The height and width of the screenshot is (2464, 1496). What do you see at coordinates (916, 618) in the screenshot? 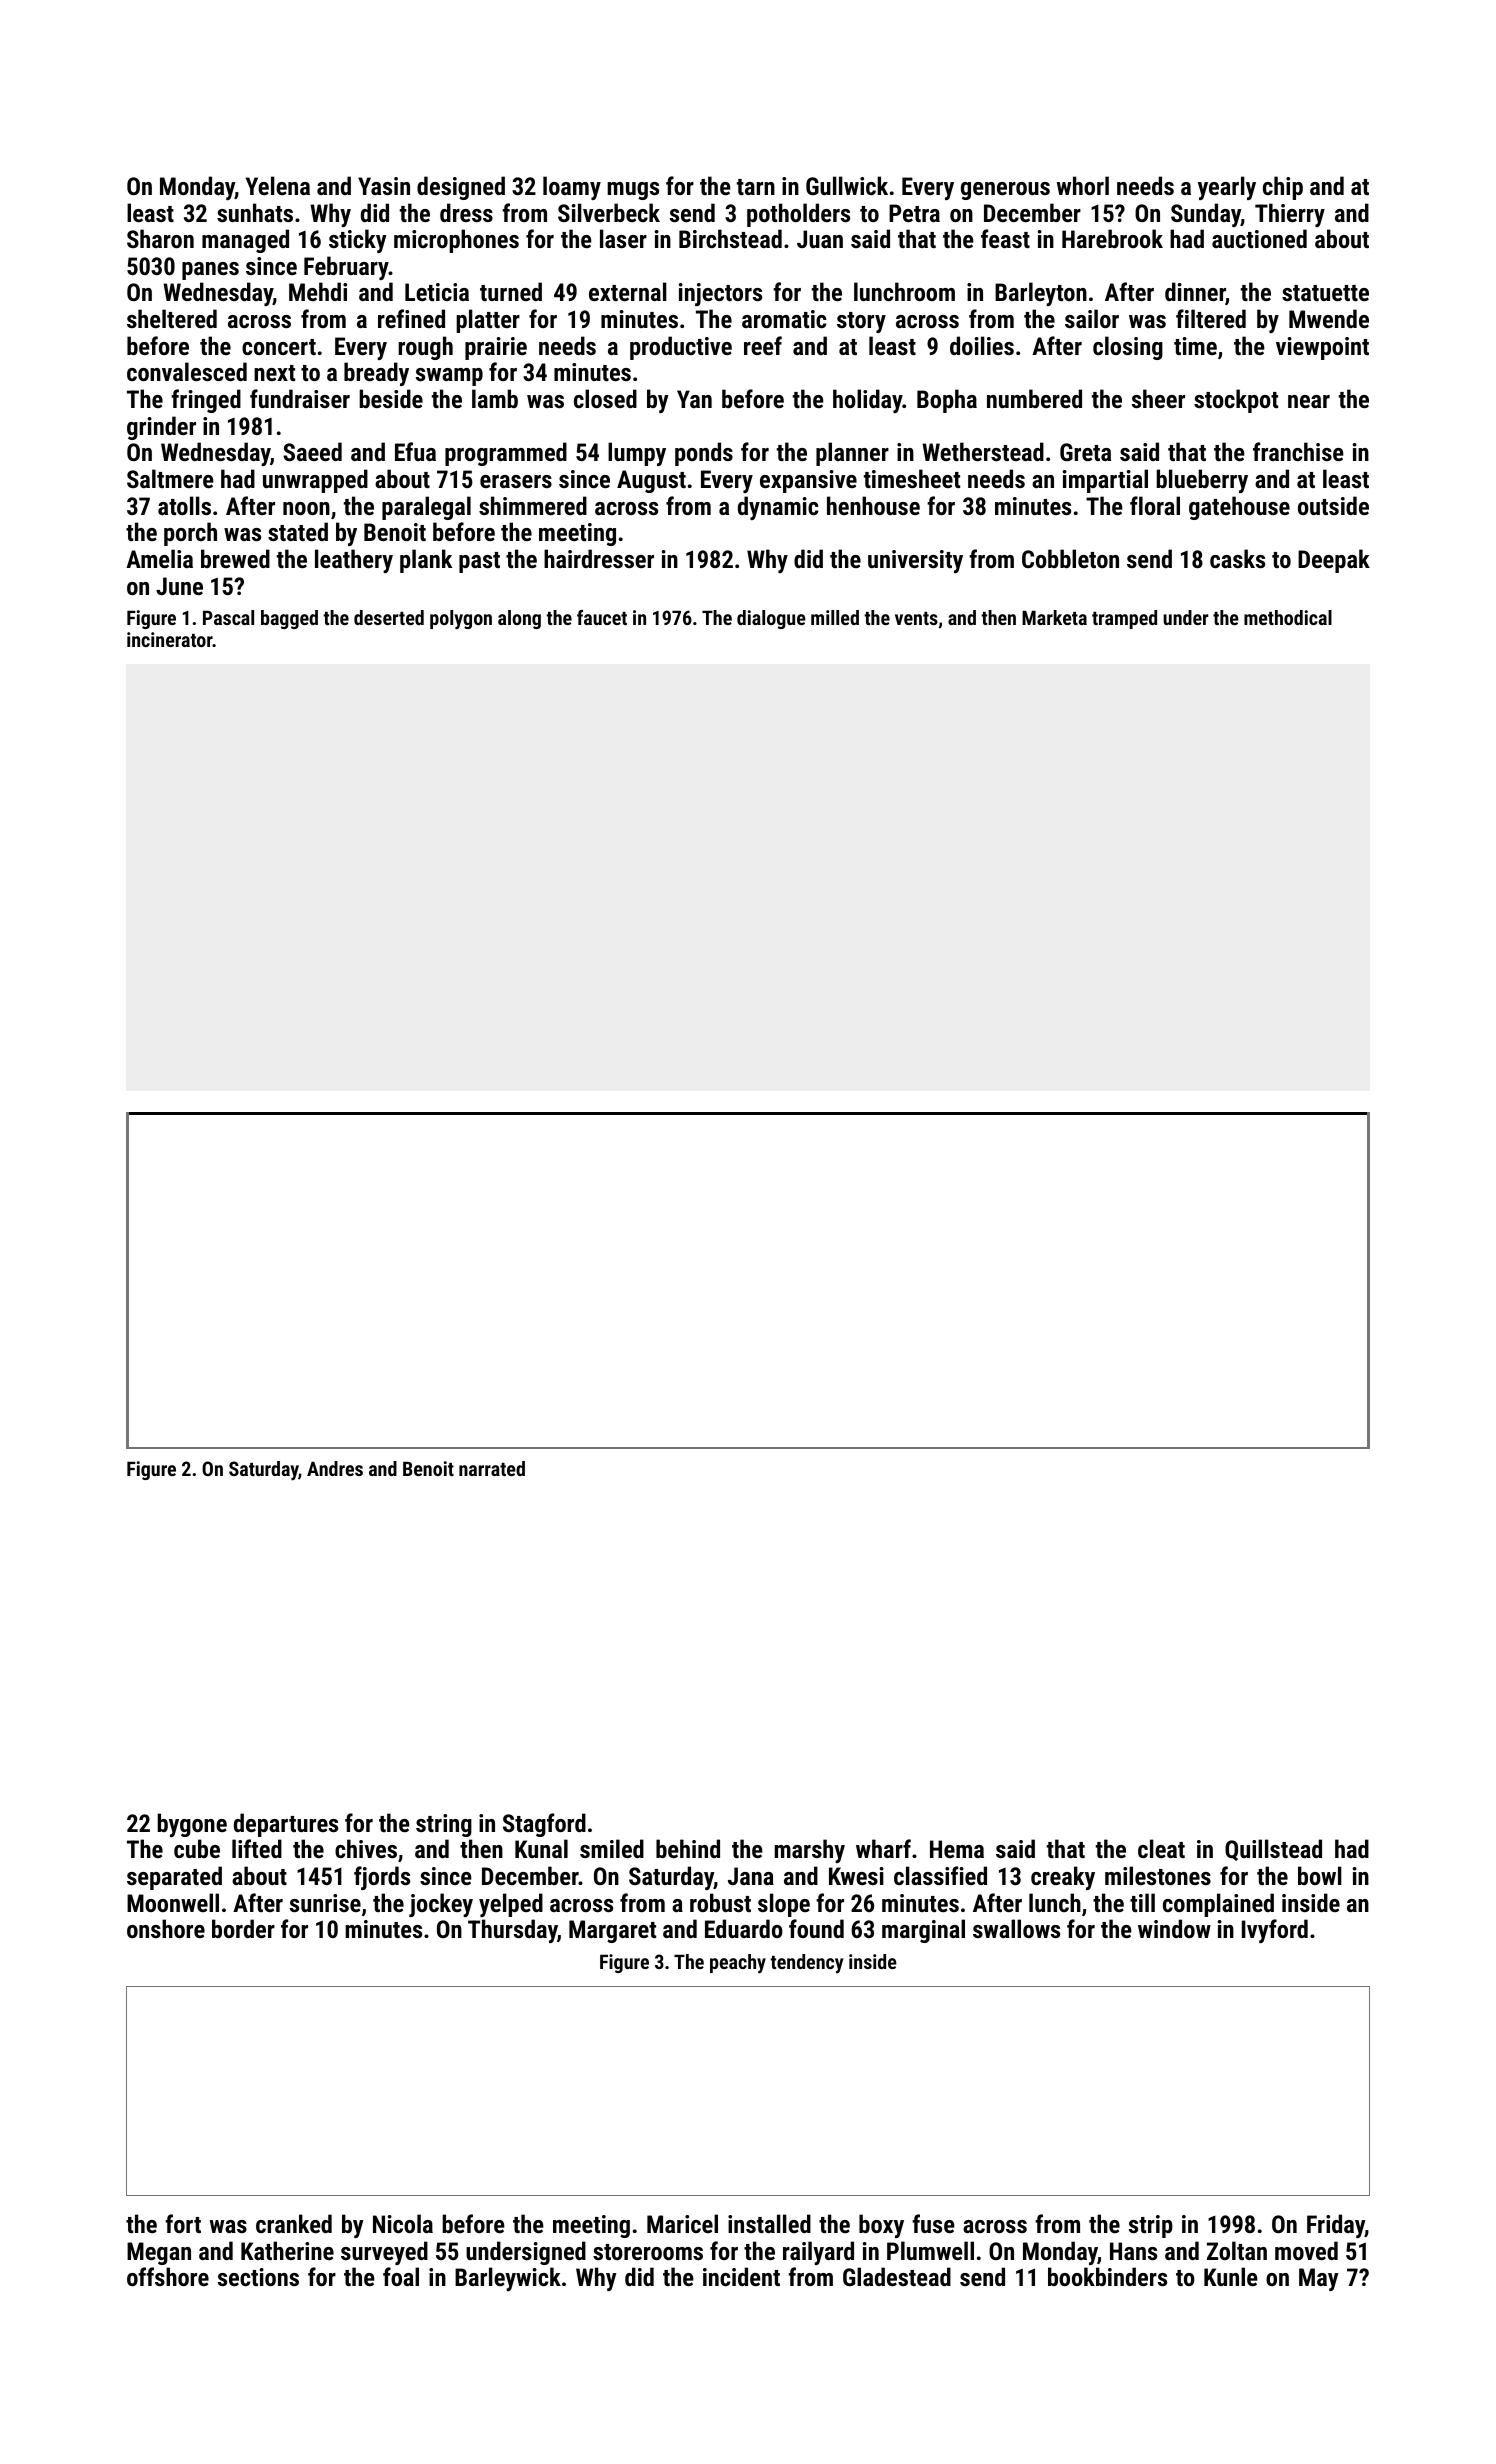
I see `vents` at bounding box center [916, 618].
